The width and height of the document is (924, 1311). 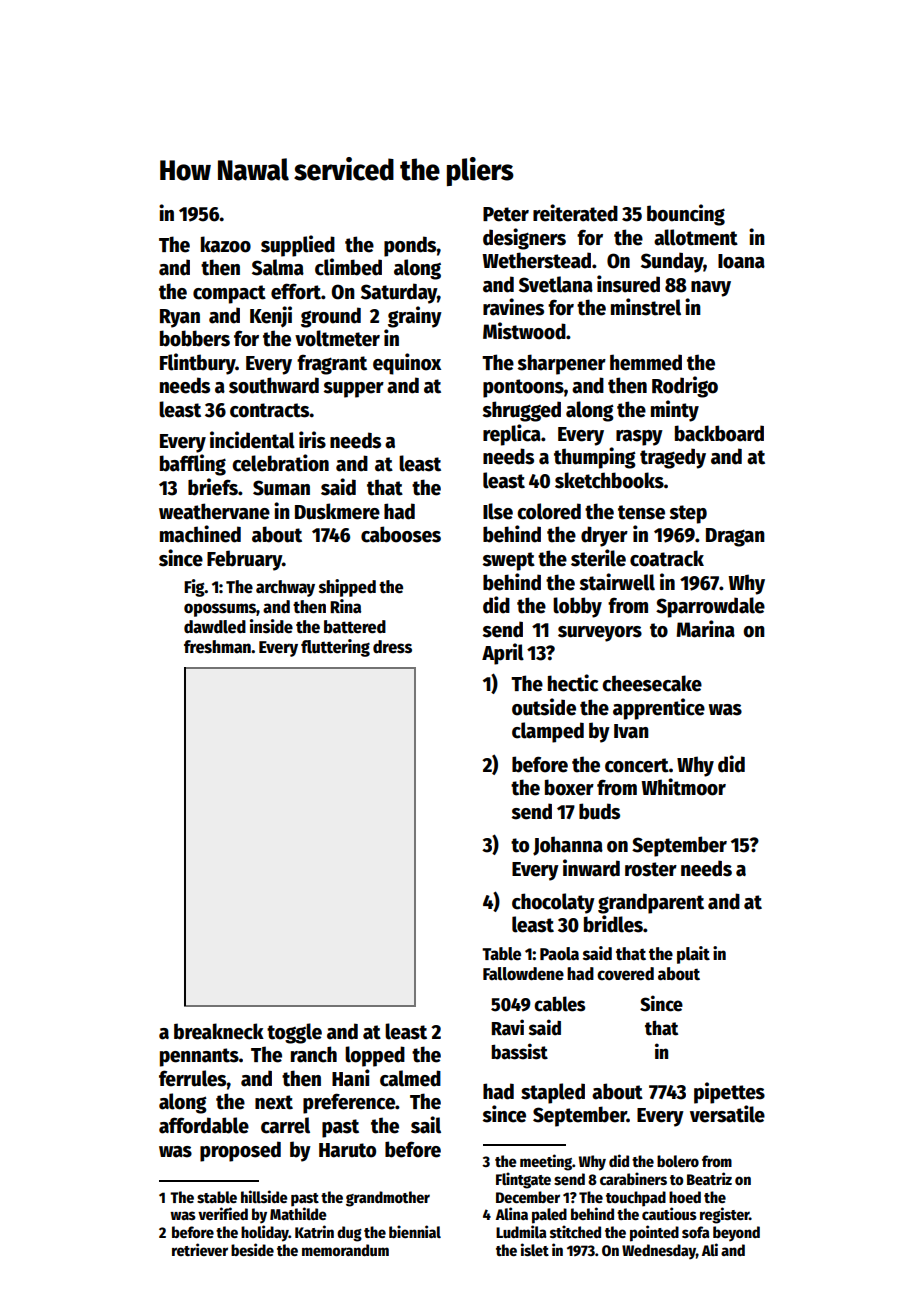 I want to click on coatrack, so click(x=667, y=558).
